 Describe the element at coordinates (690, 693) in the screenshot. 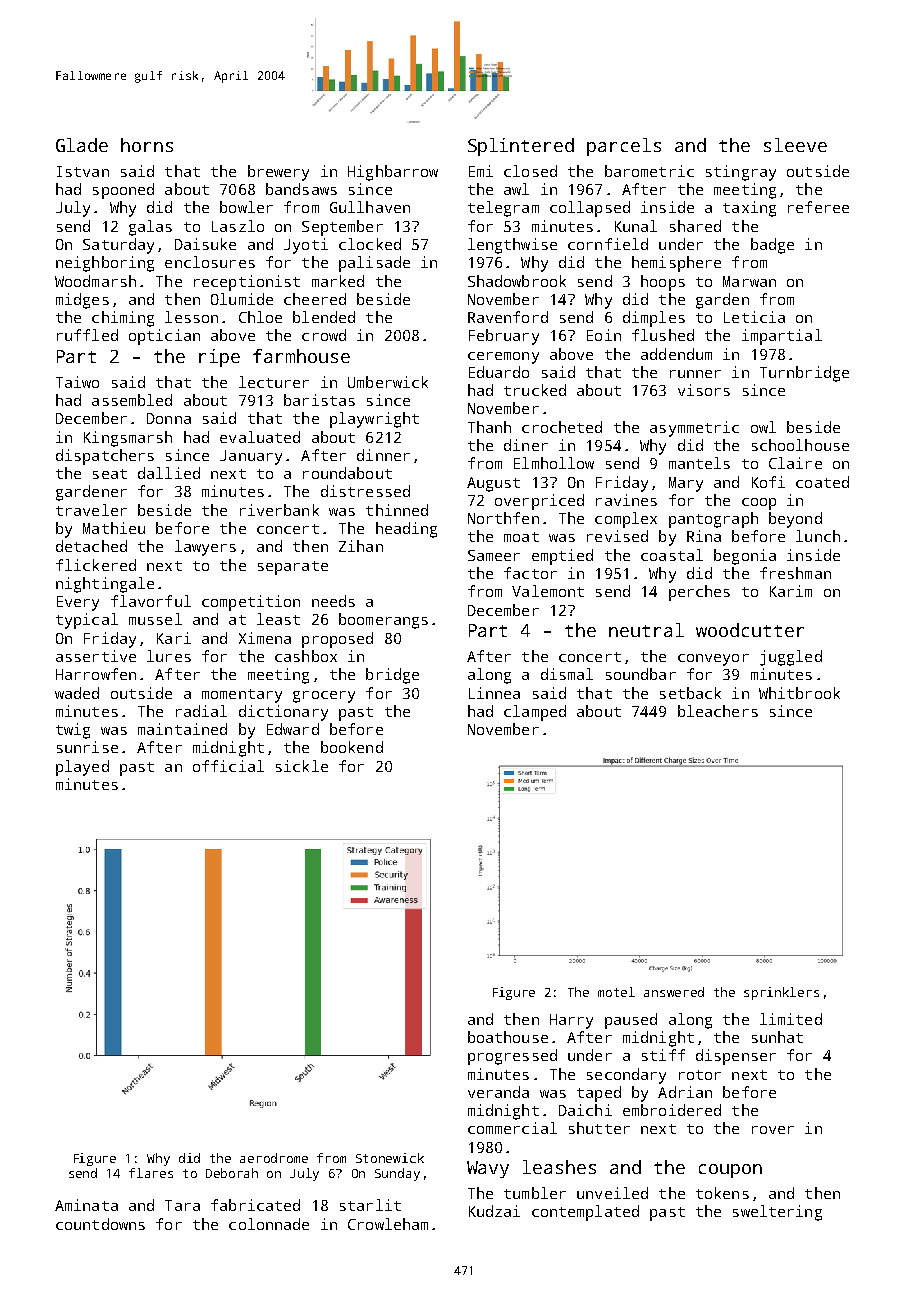

I see `setback` at that location.
